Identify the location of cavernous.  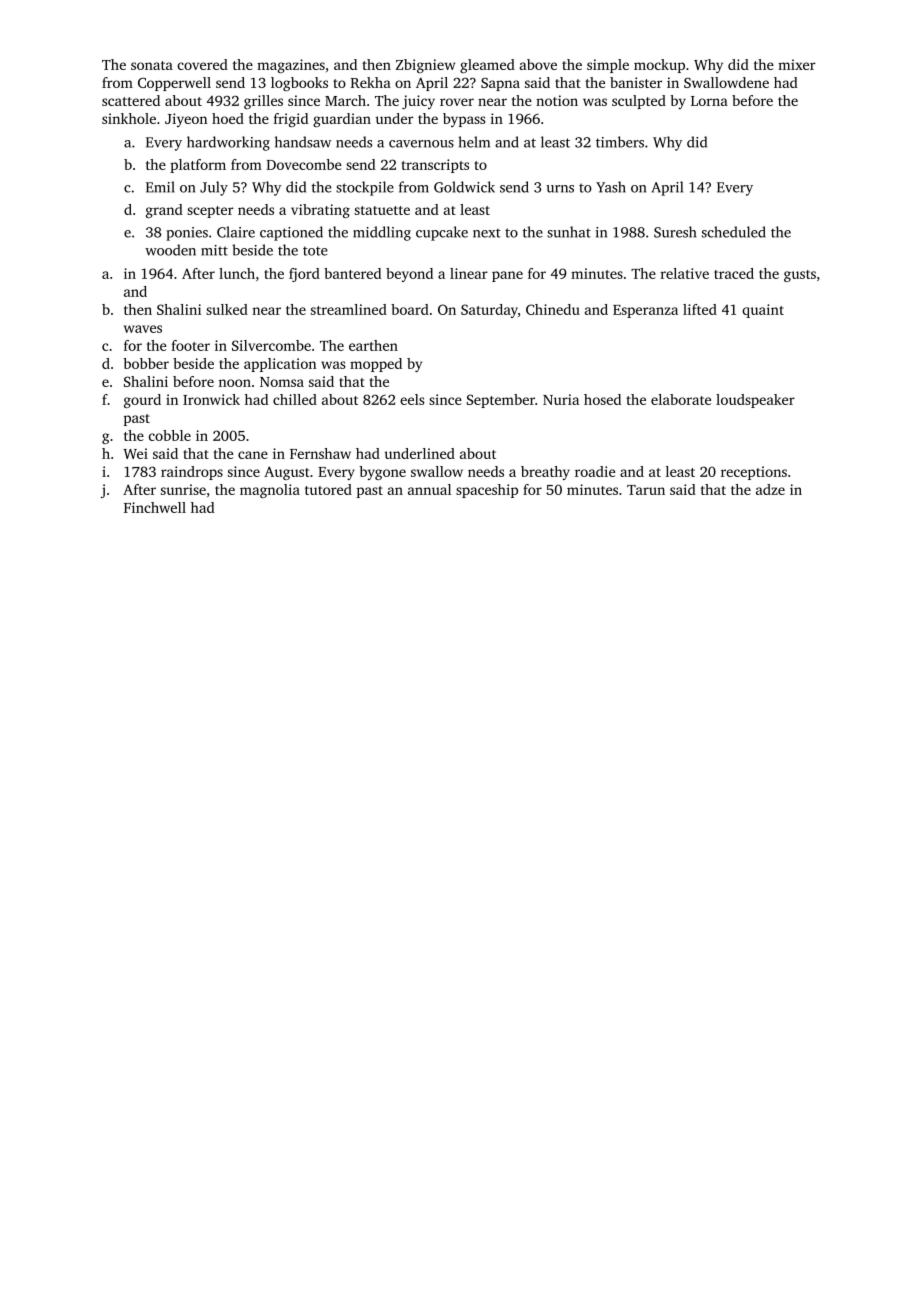
(421, 144).
